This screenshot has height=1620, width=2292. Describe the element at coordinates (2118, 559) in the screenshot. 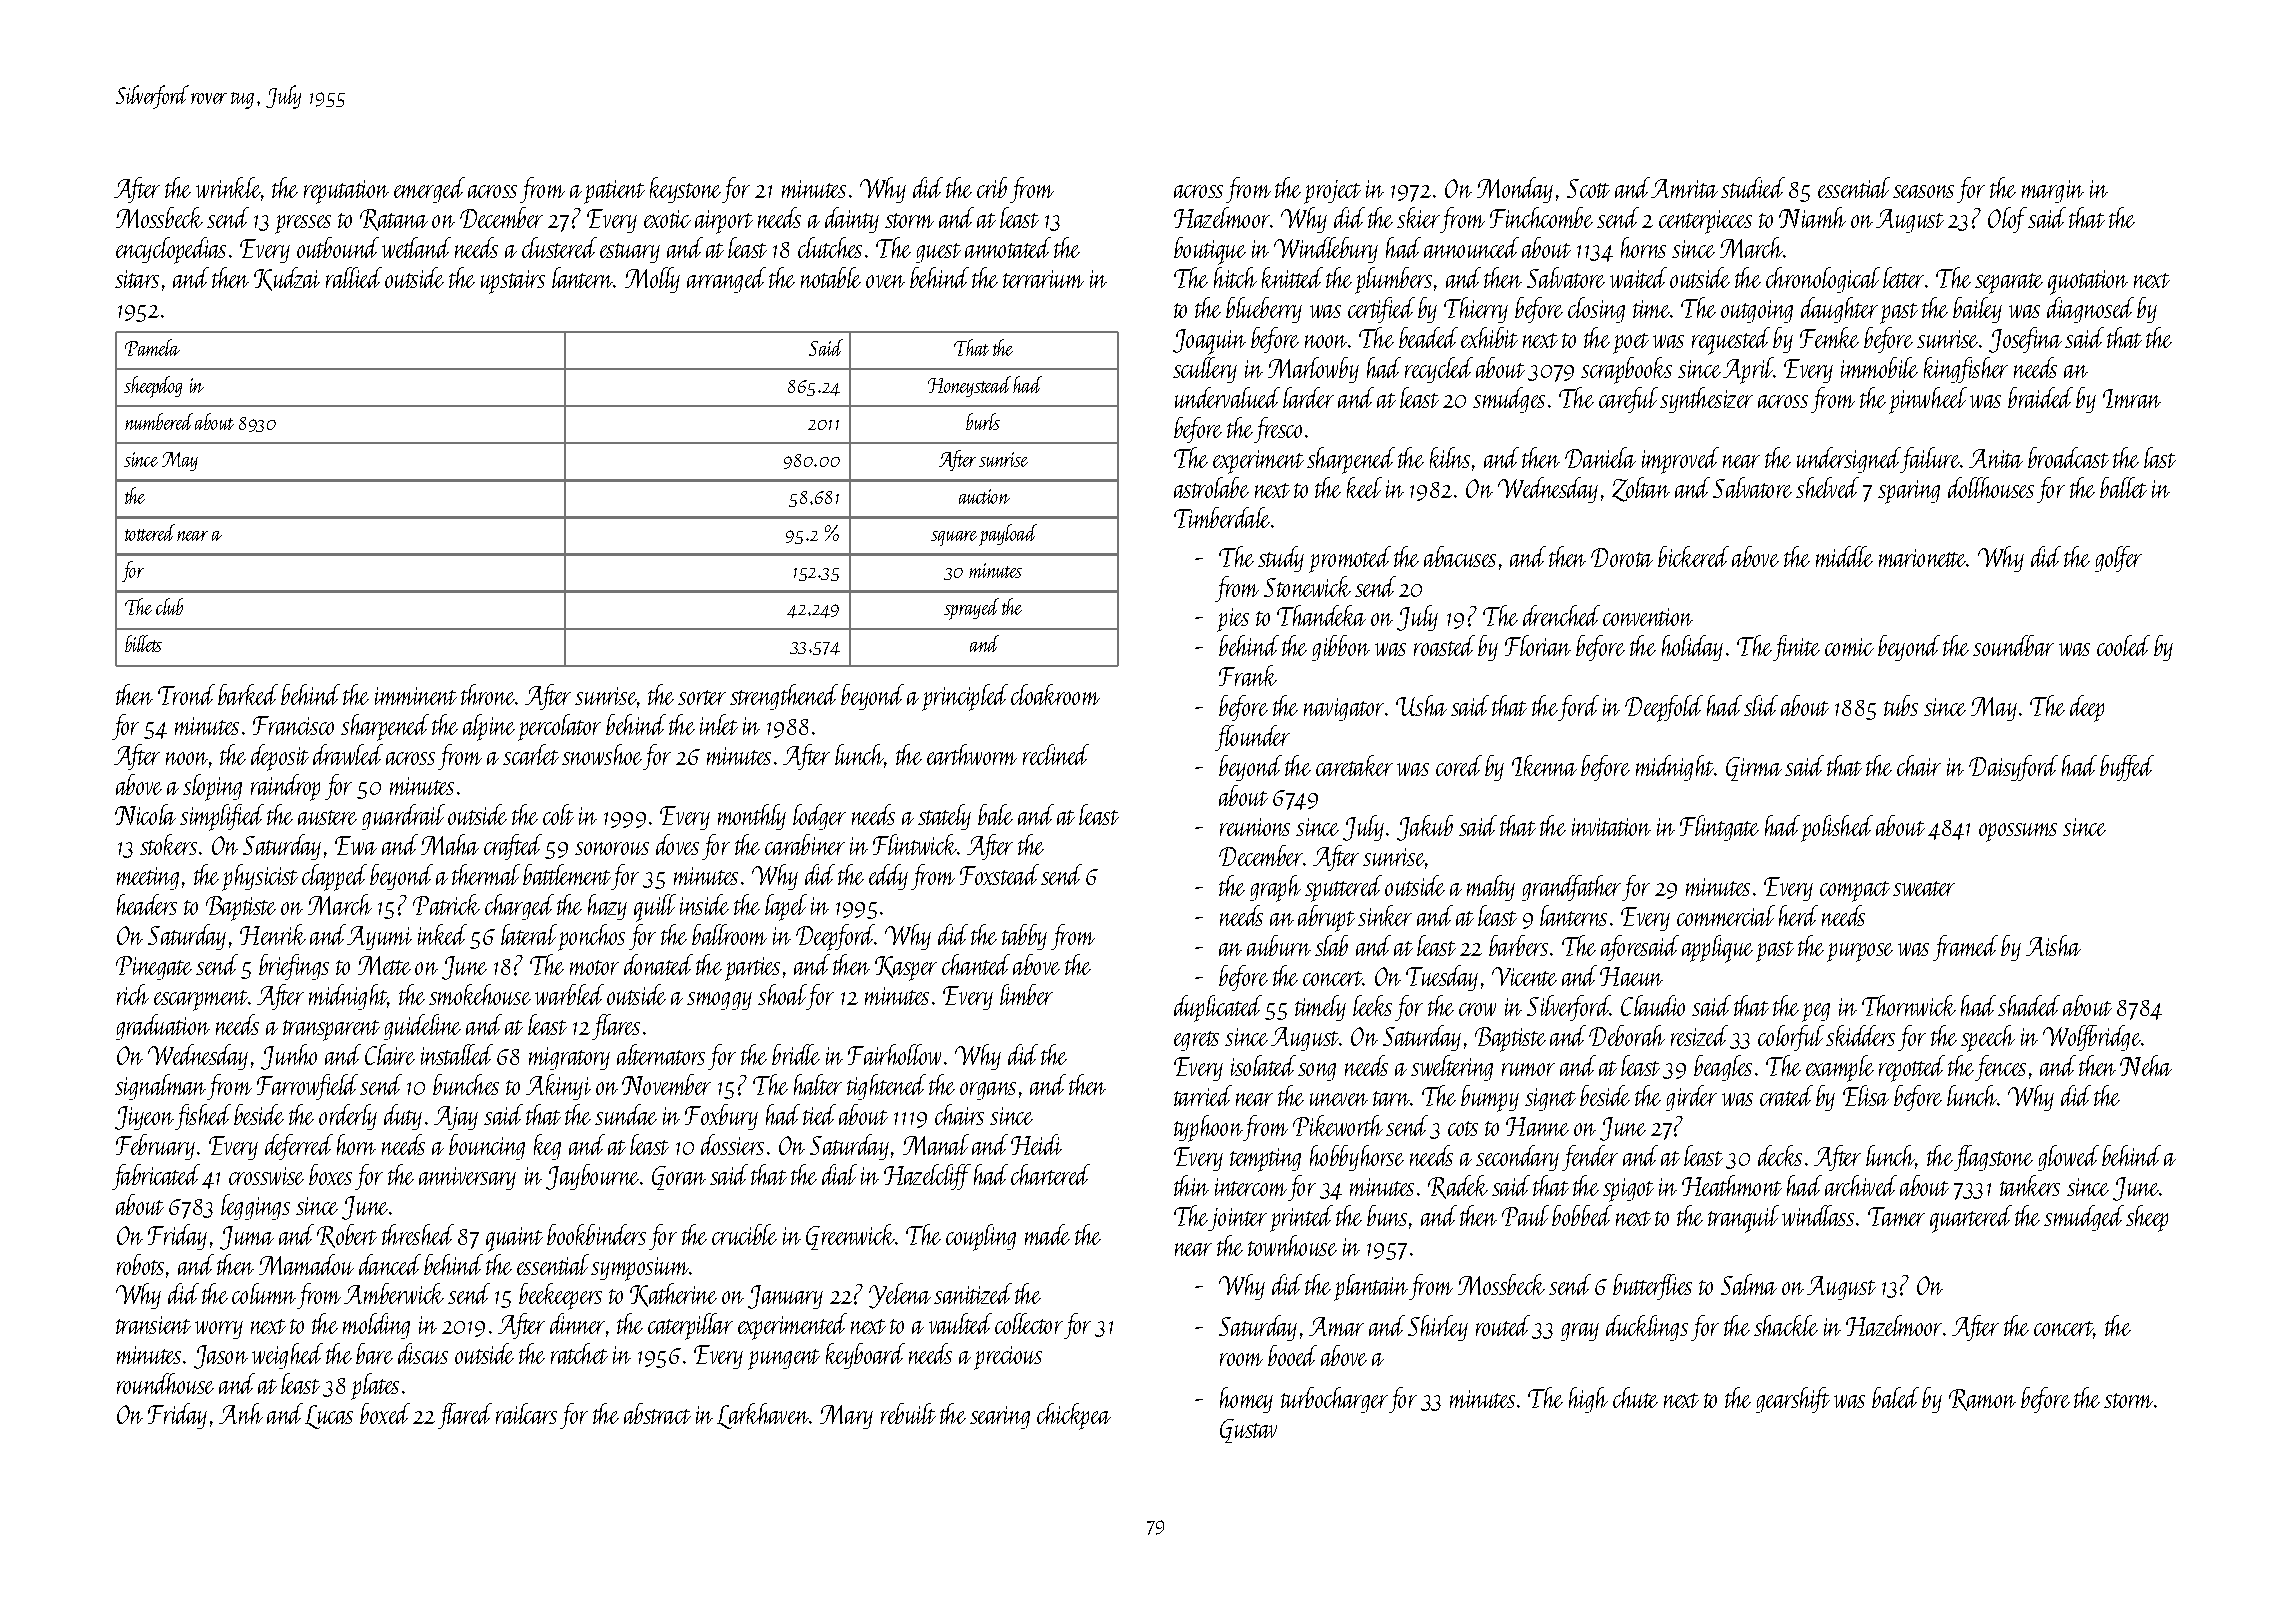

I see `golfer` at that location.
